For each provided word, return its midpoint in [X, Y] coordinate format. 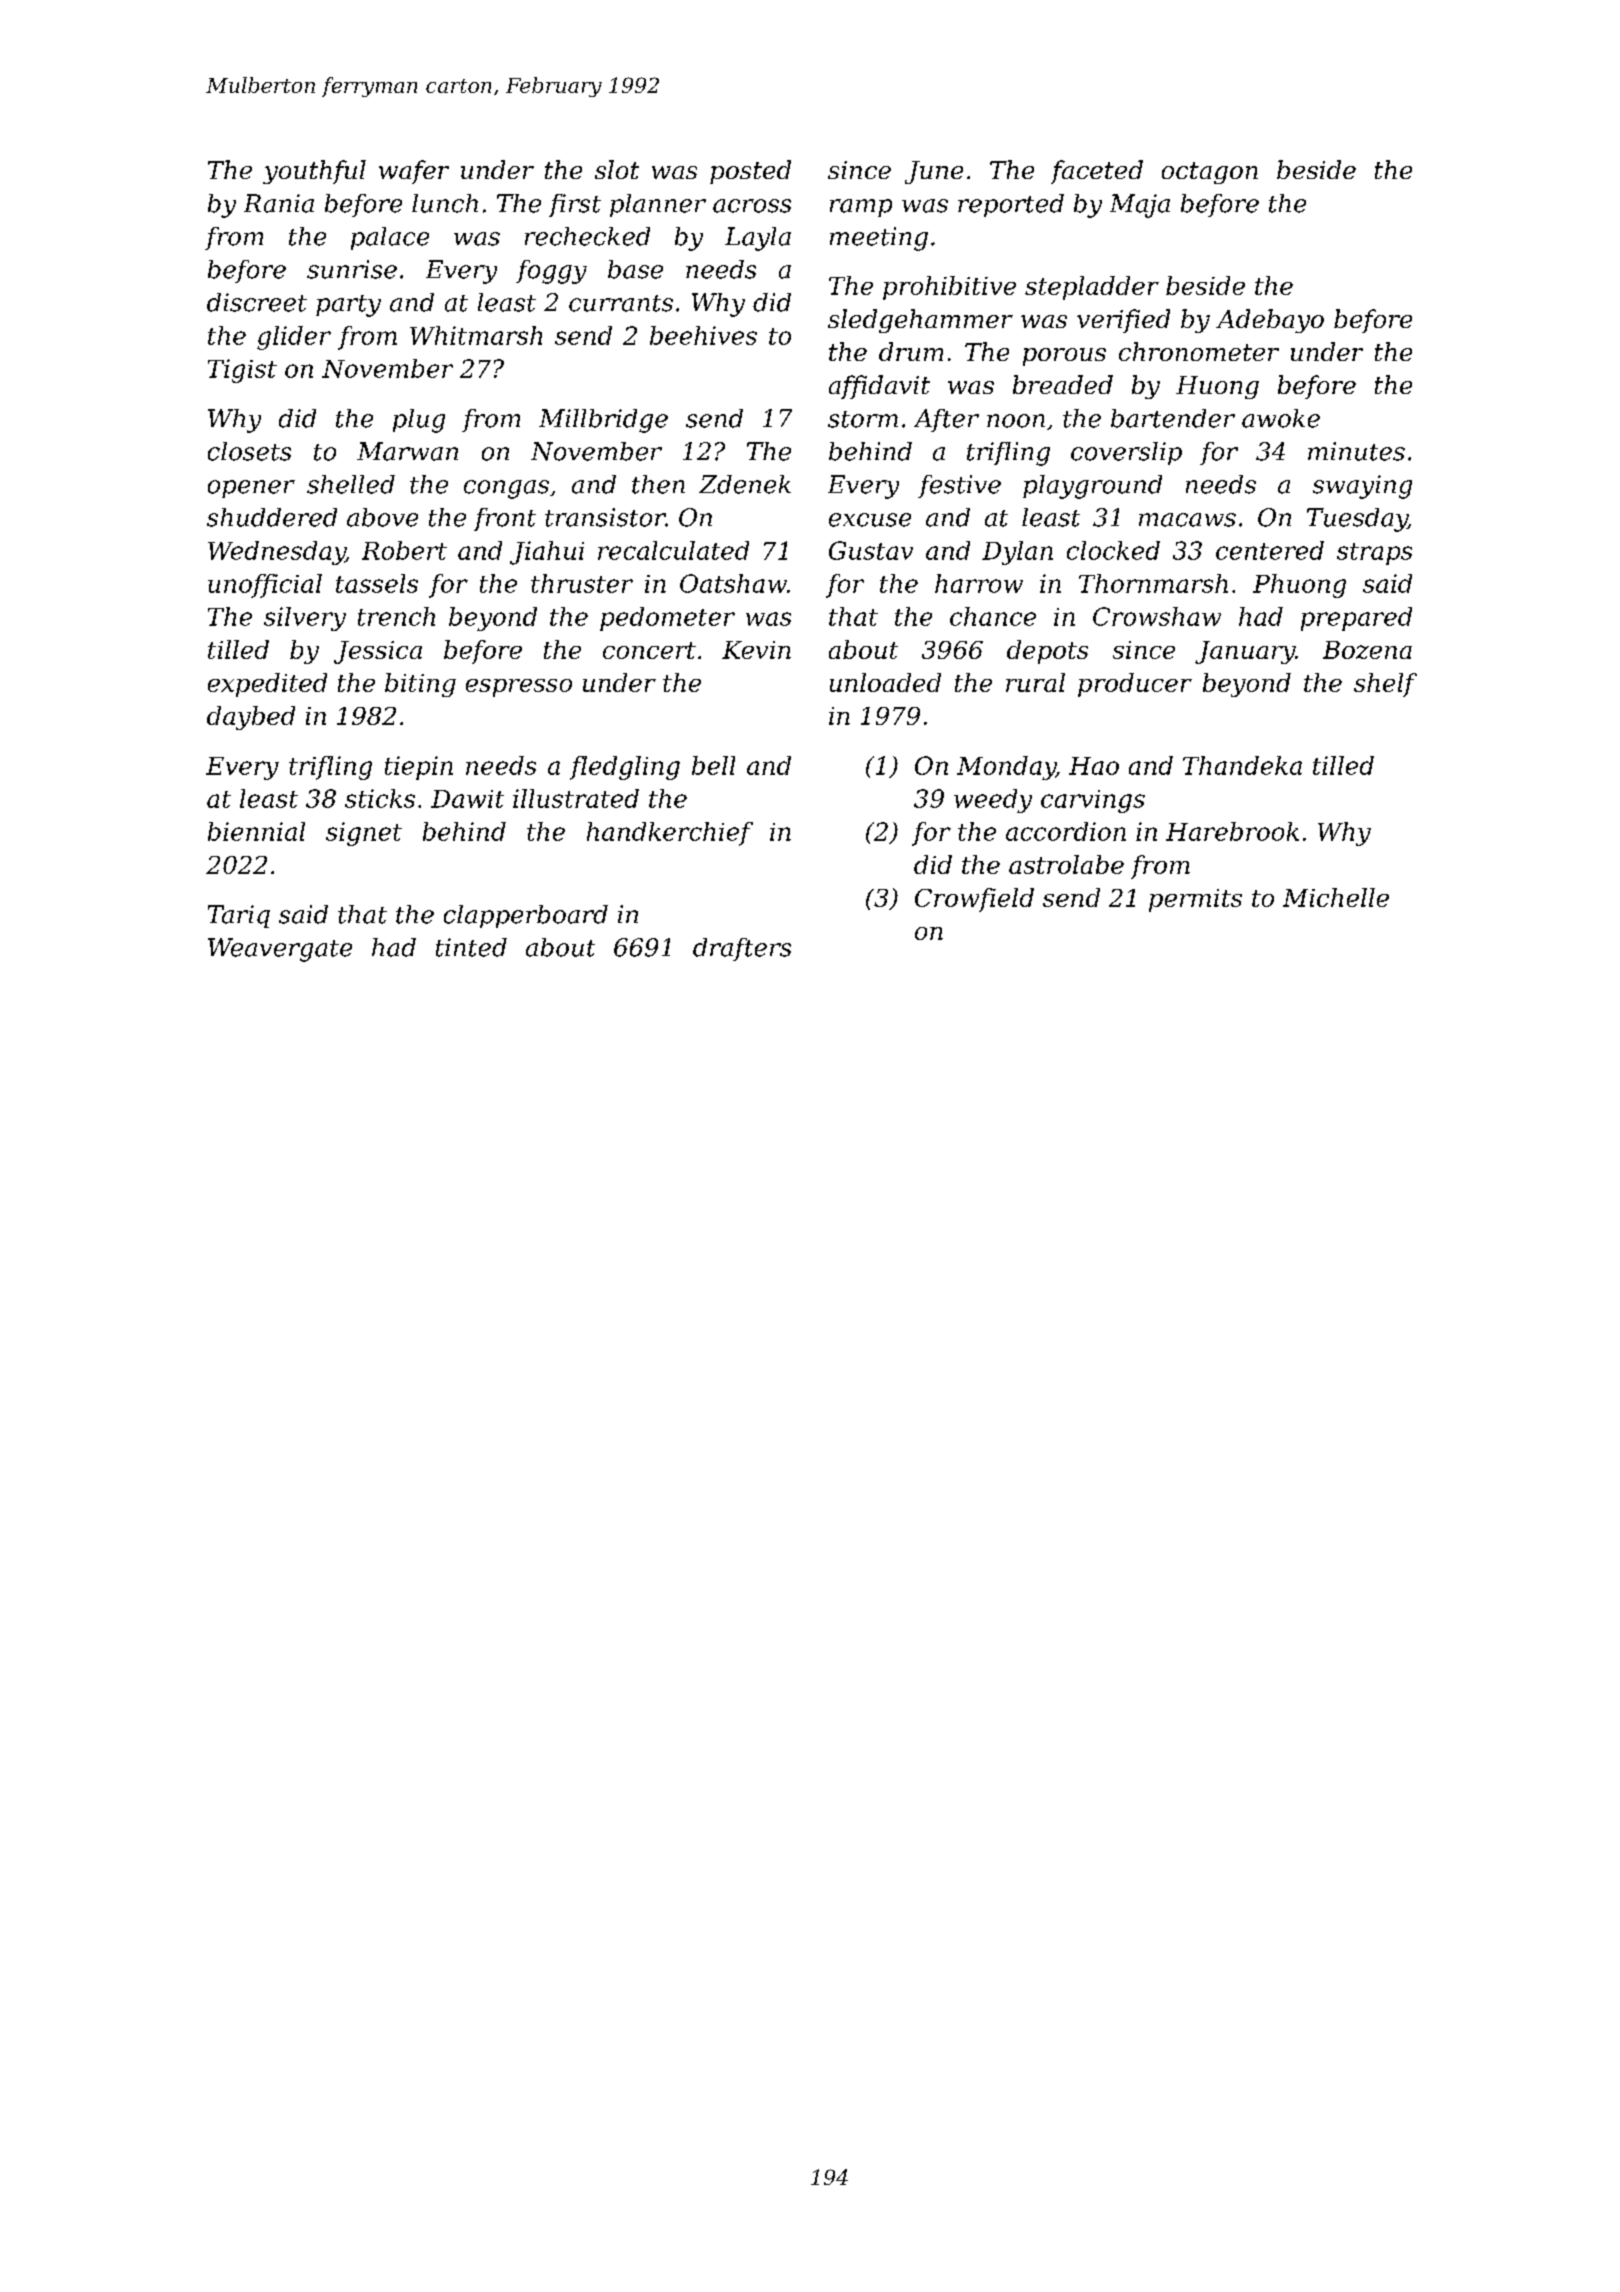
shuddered [272, 517]
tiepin [419, 768]
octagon [1210, 173]
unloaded [885, 682]
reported [1011, 205]
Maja [1140, 206]
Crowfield [974, 900]
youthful [314, 172]
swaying [1362, 487]
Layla [758, 239]
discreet [257, 302]
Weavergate [280, 950]
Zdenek [745, 484]
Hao [1094, 766]
